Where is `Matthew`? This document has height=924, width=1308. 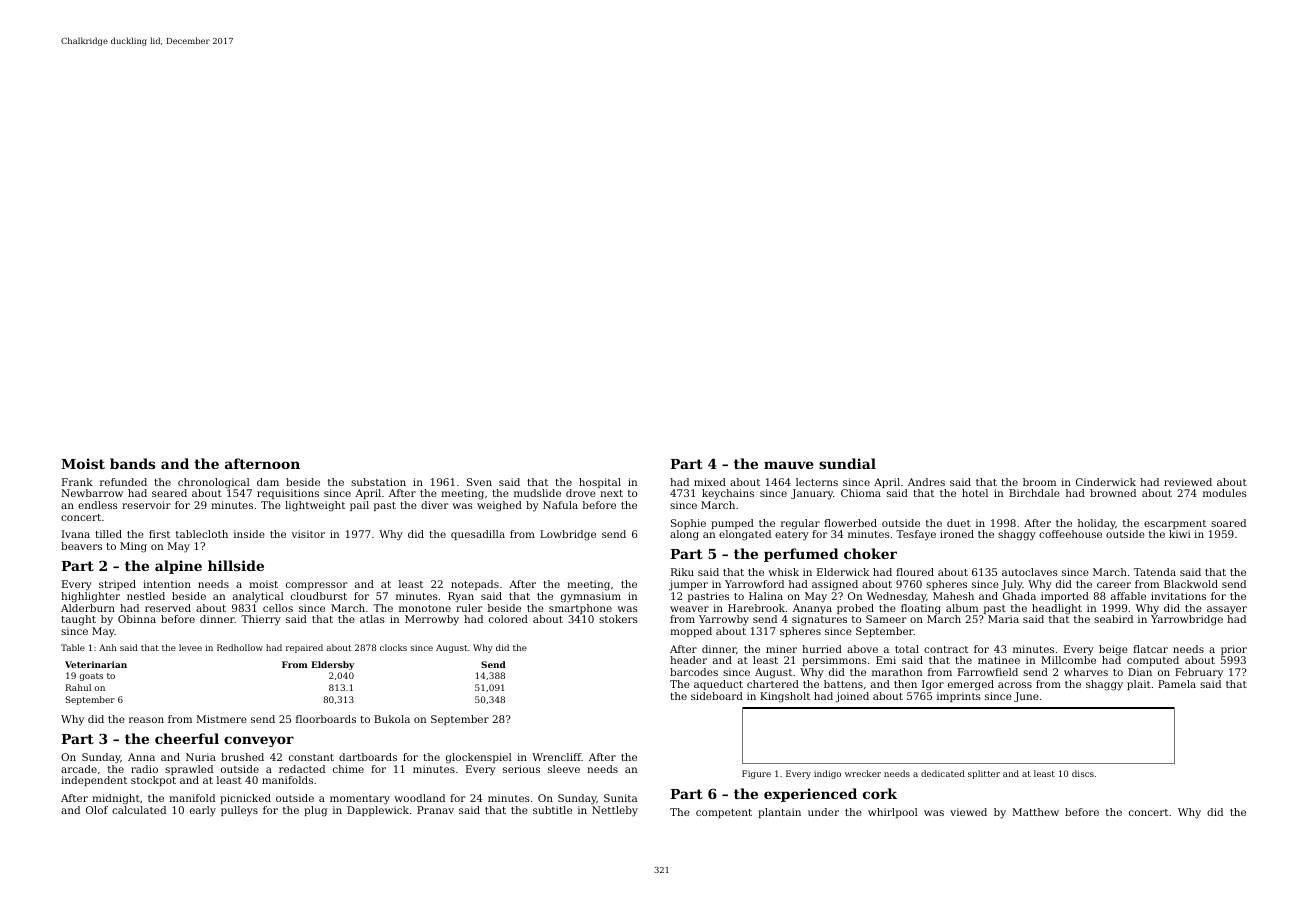
Matthew is located at coordinates (1035, 812).
